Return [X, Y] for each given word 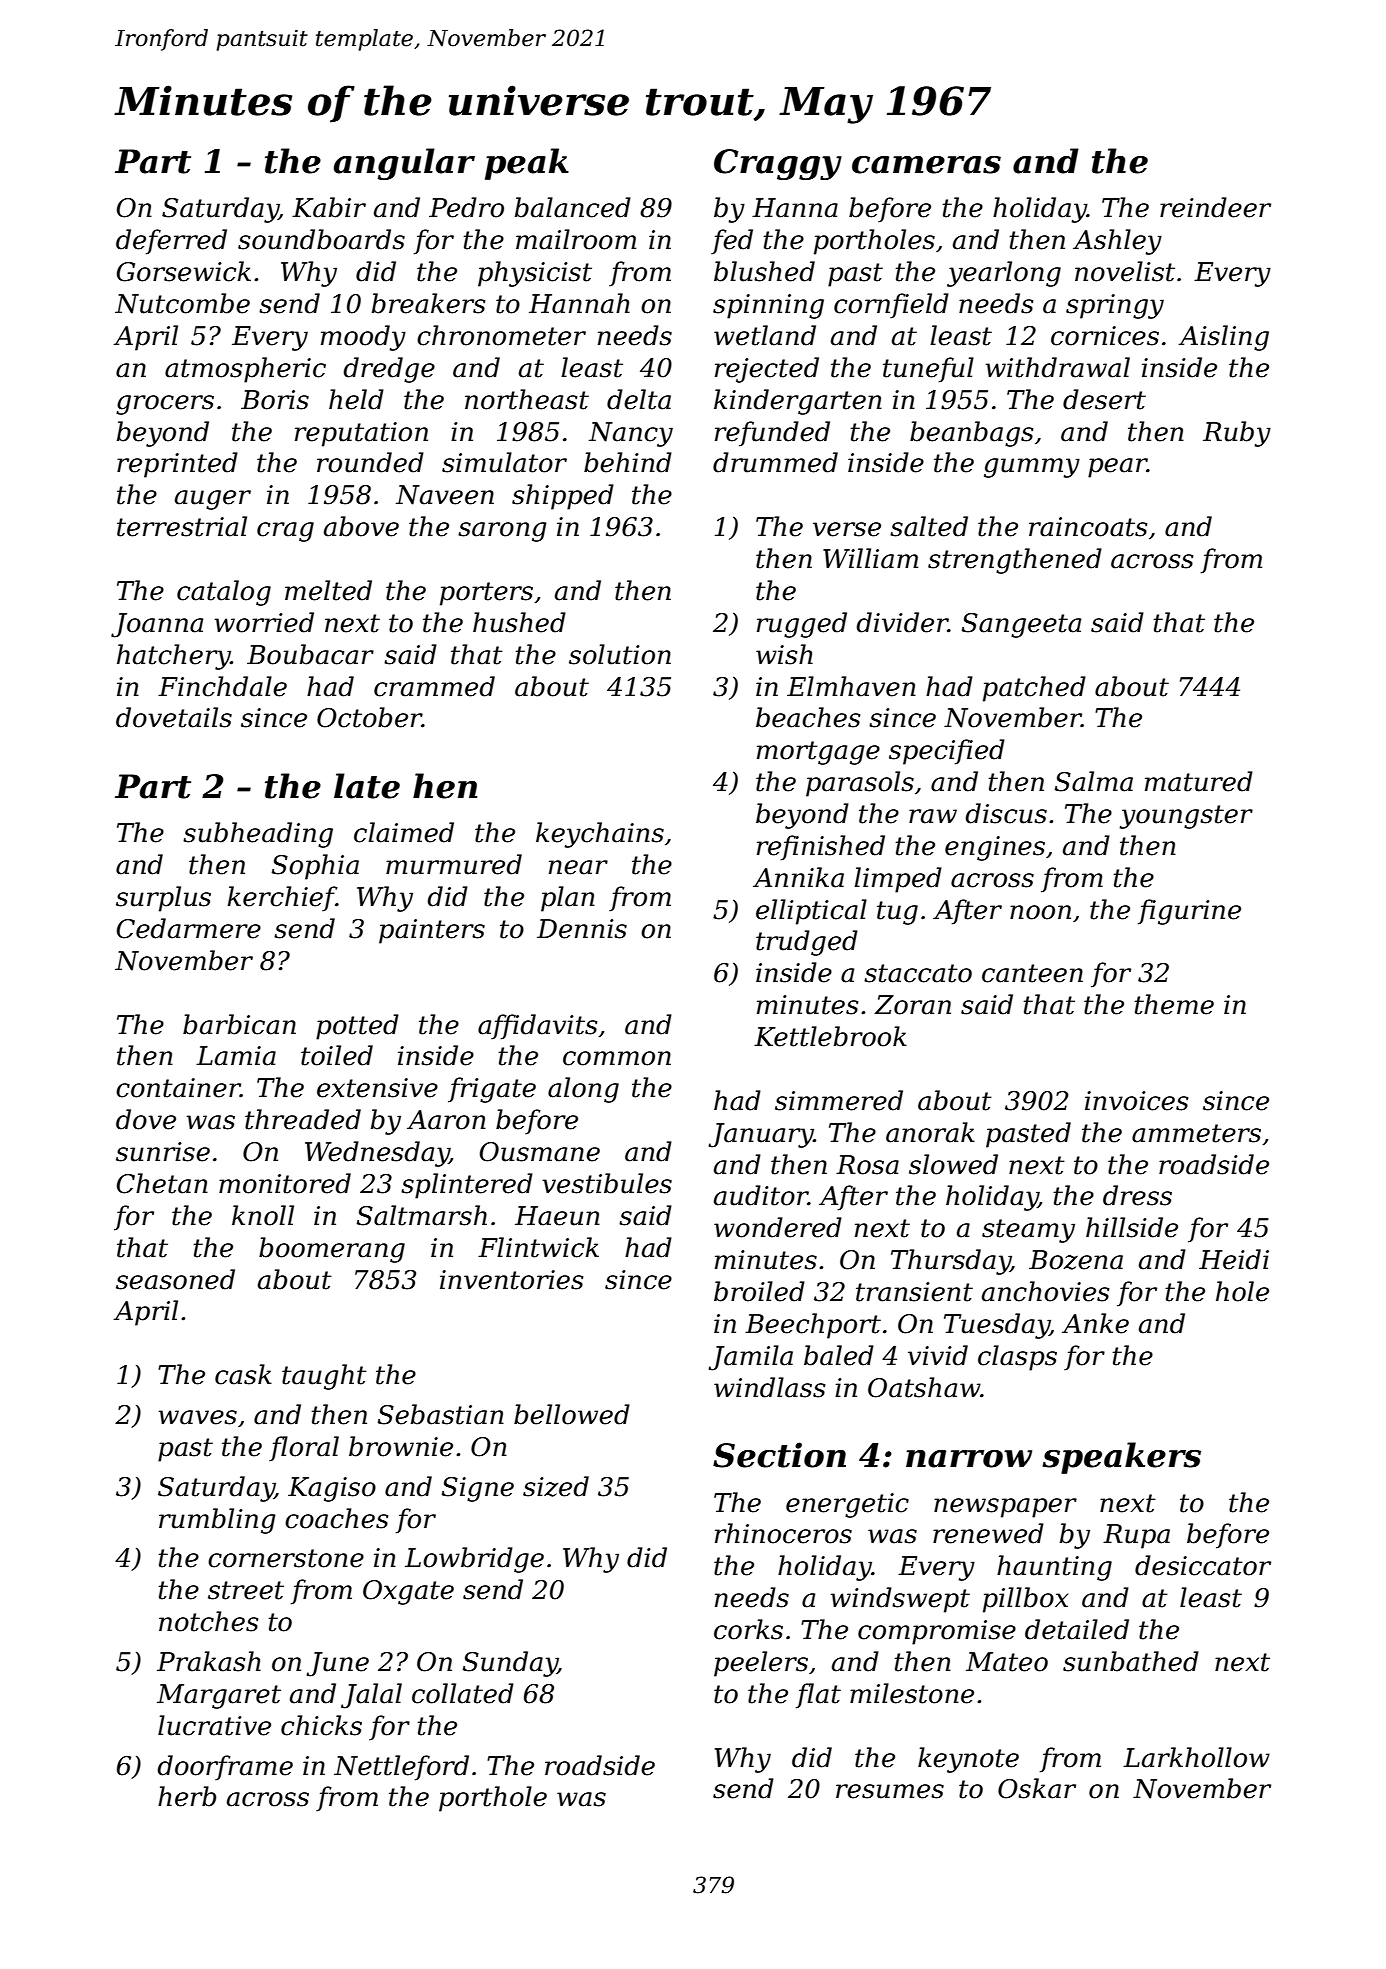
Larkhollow [1196, 1757]
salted [929, 526]
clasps [1017, 1358]
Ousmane [540, 1152]
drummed [775, 462]
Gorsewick [184, 271]
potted [357, 1027]
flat [818, 1696]
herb [187, 1796]
